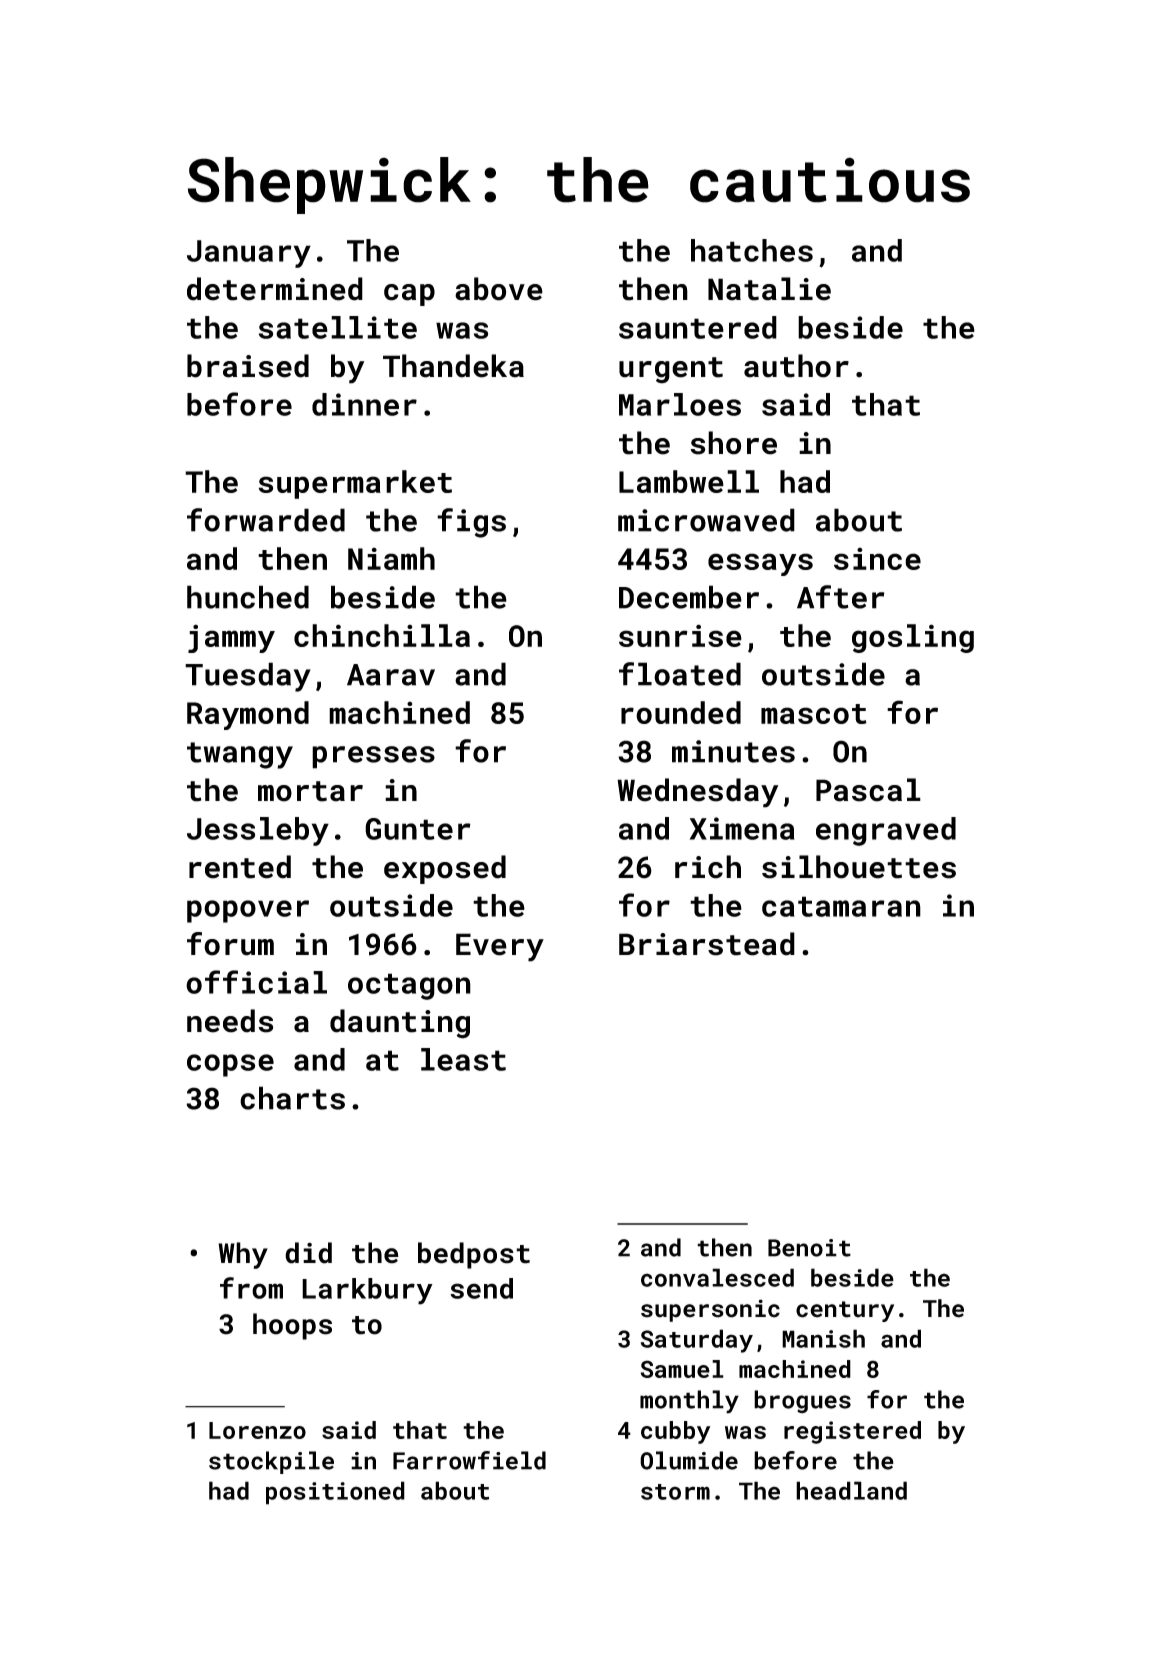 The height and width of the page is (1654, 1165). What do you see at coordinates (230, 944) in the page?
I see `forum` at bounding box center [230, 944].
